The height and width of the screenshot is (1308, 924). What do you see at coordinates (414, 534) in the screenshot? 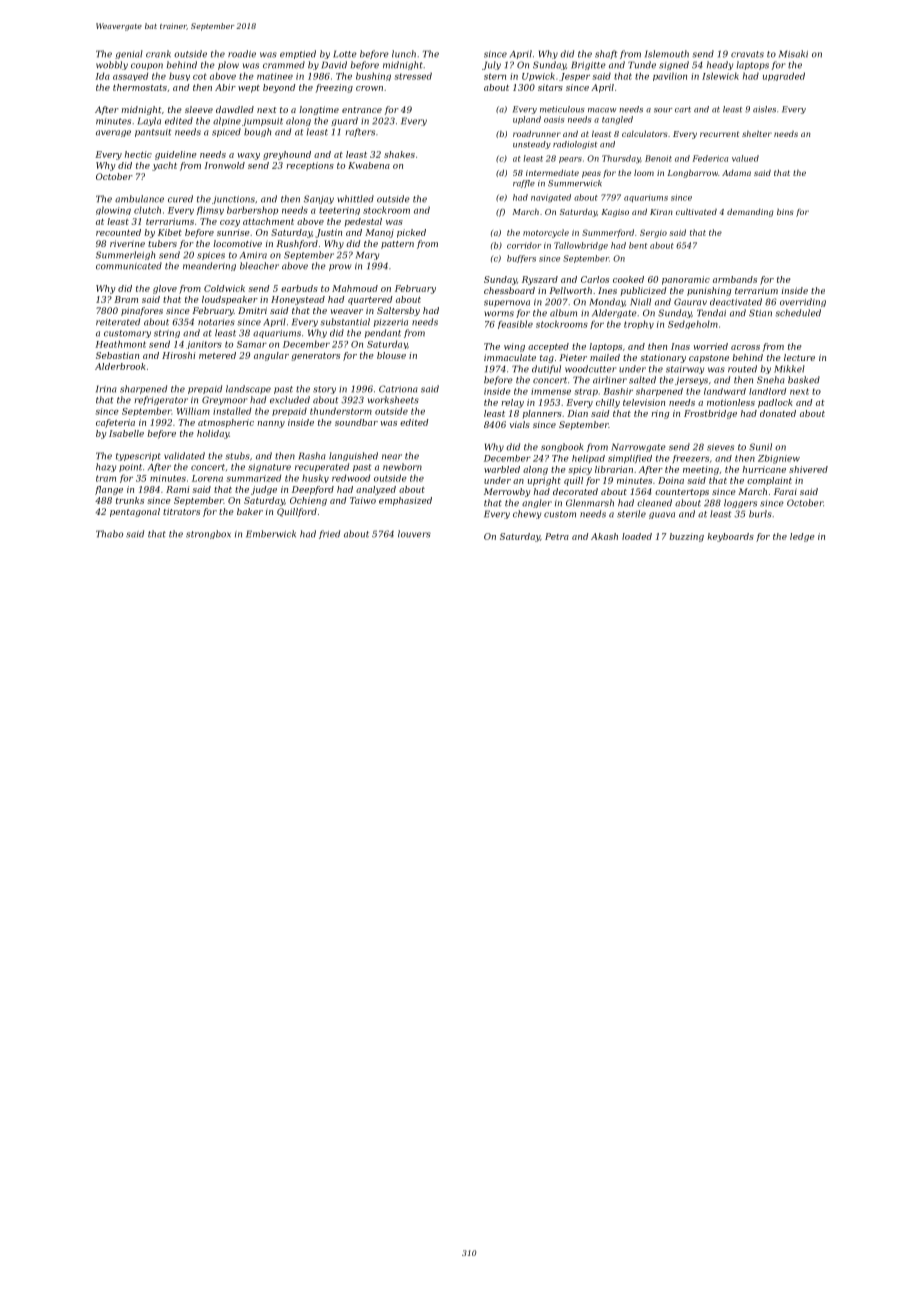
I see `louvers` at bounding box center [414, 534].
